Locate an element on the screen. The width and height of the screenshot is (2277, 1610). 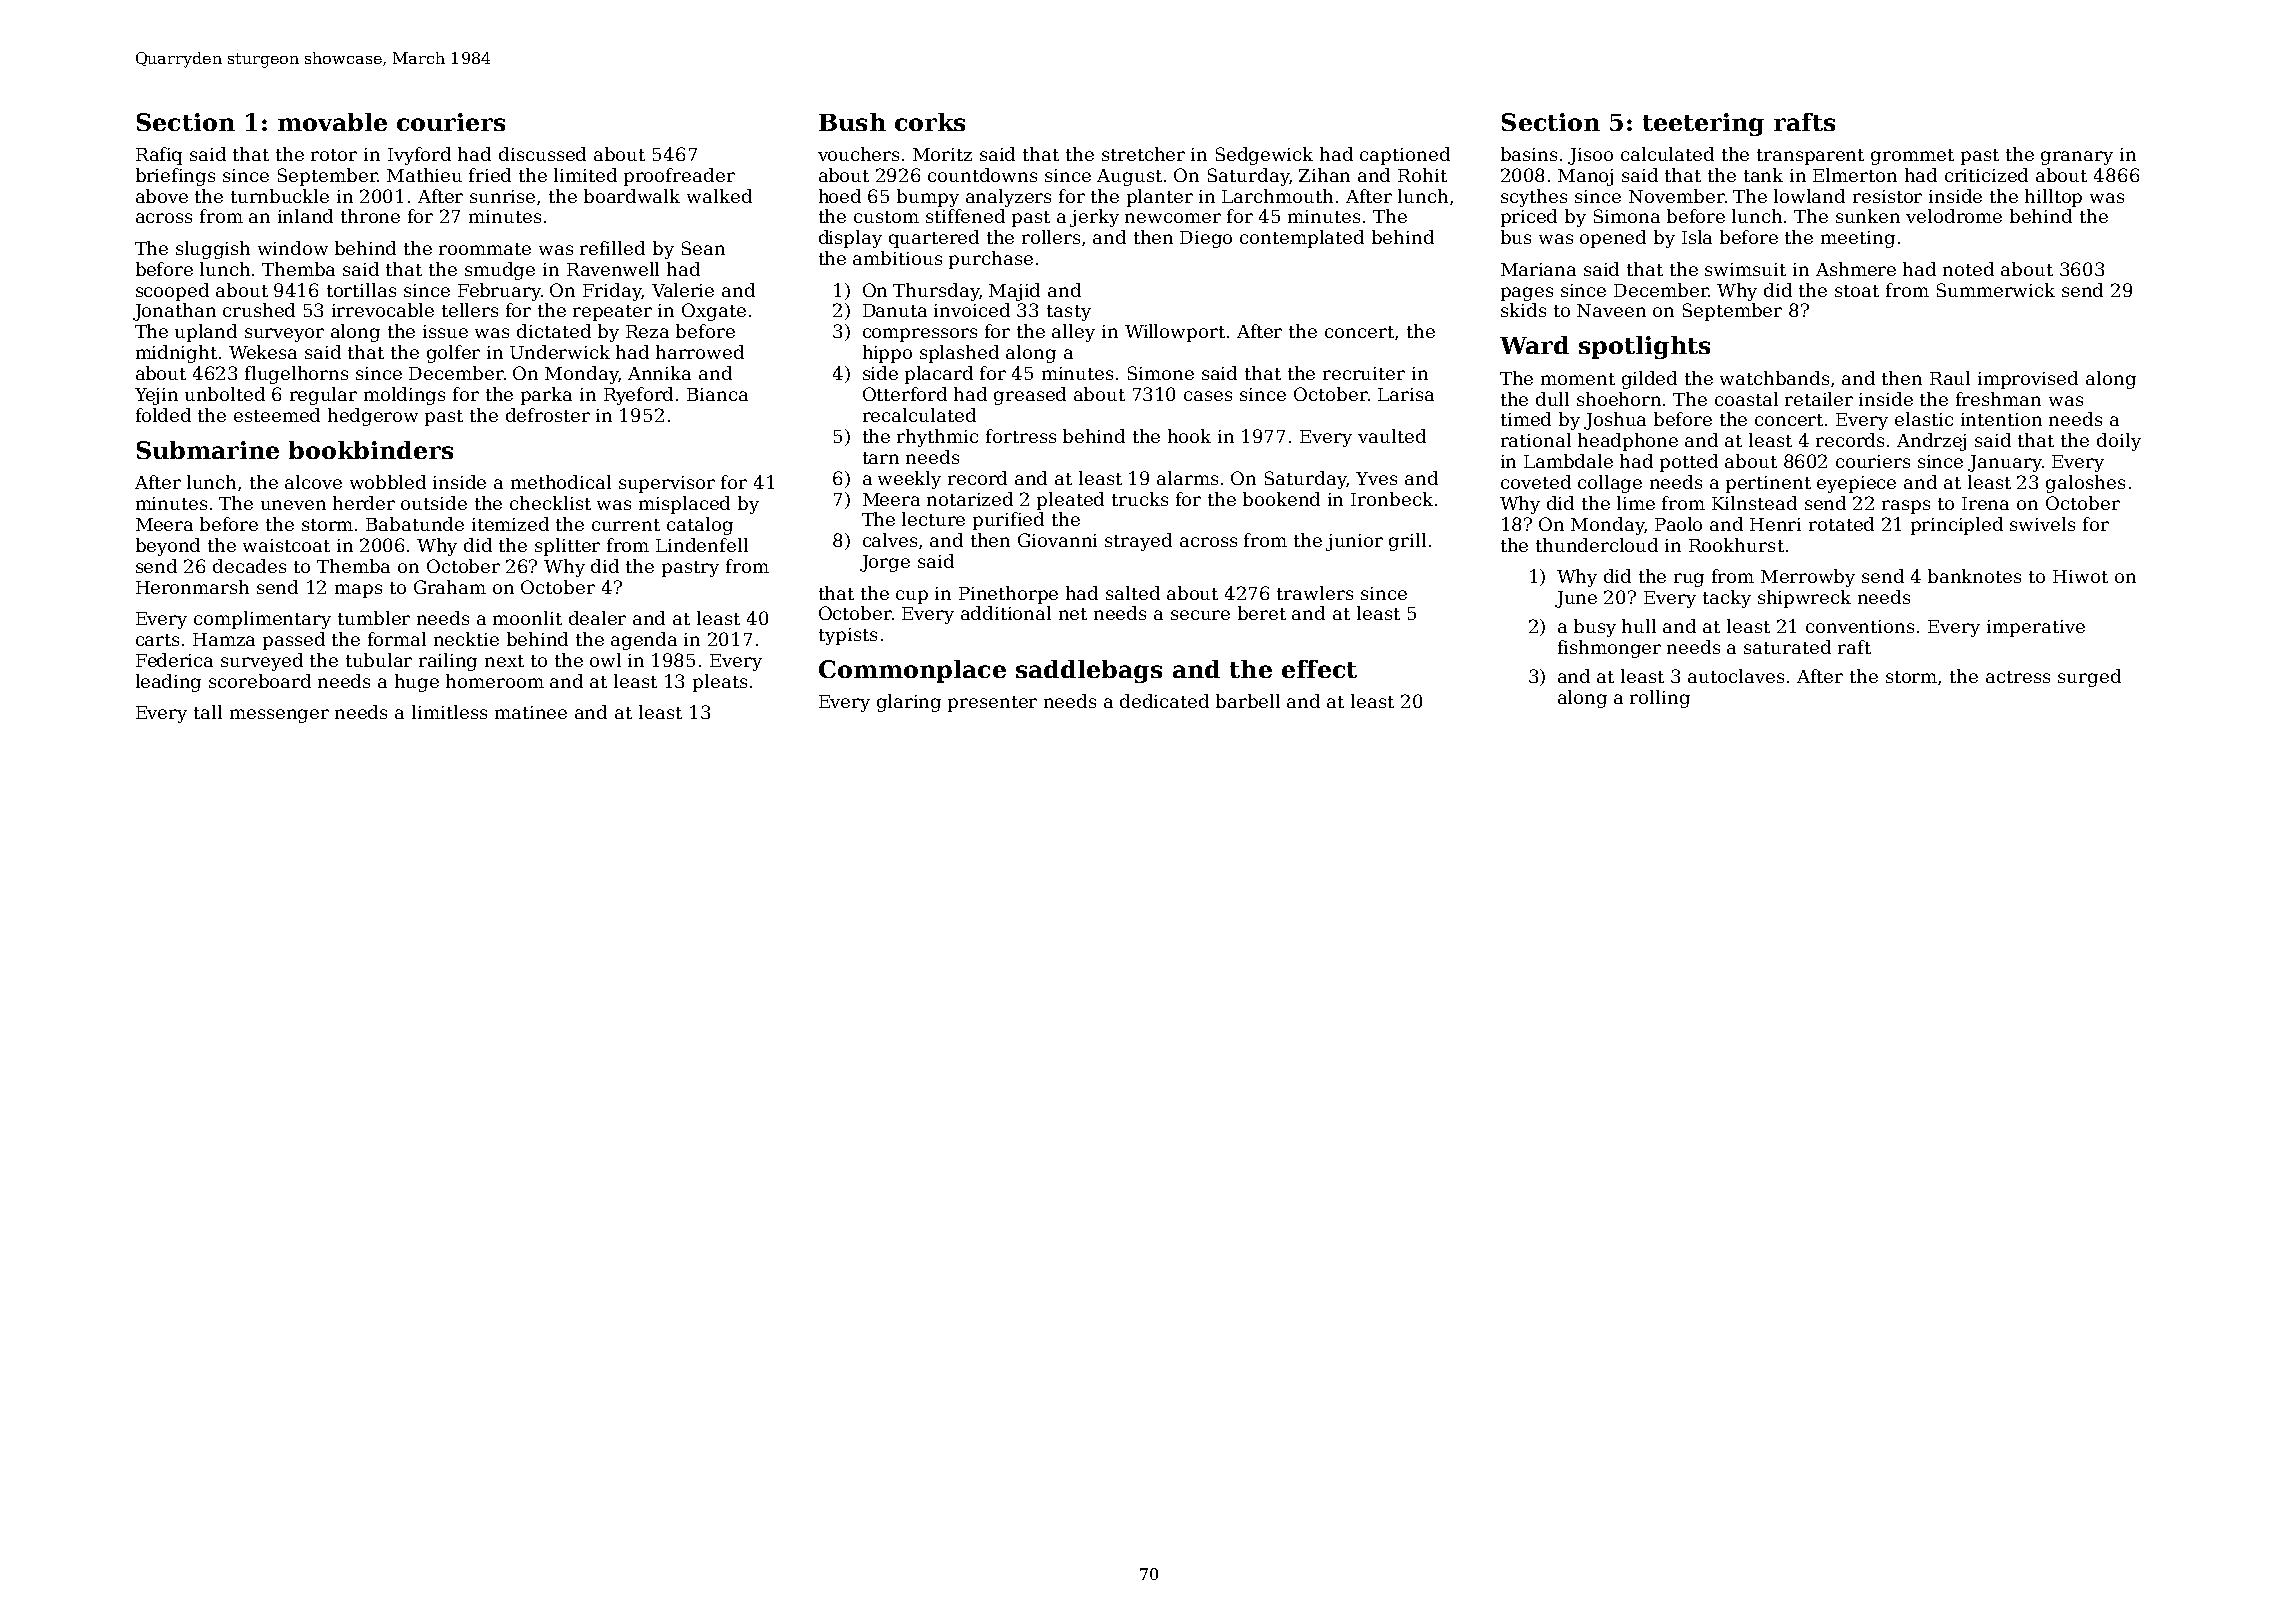
Bush is located at coordinates (852, 122).
